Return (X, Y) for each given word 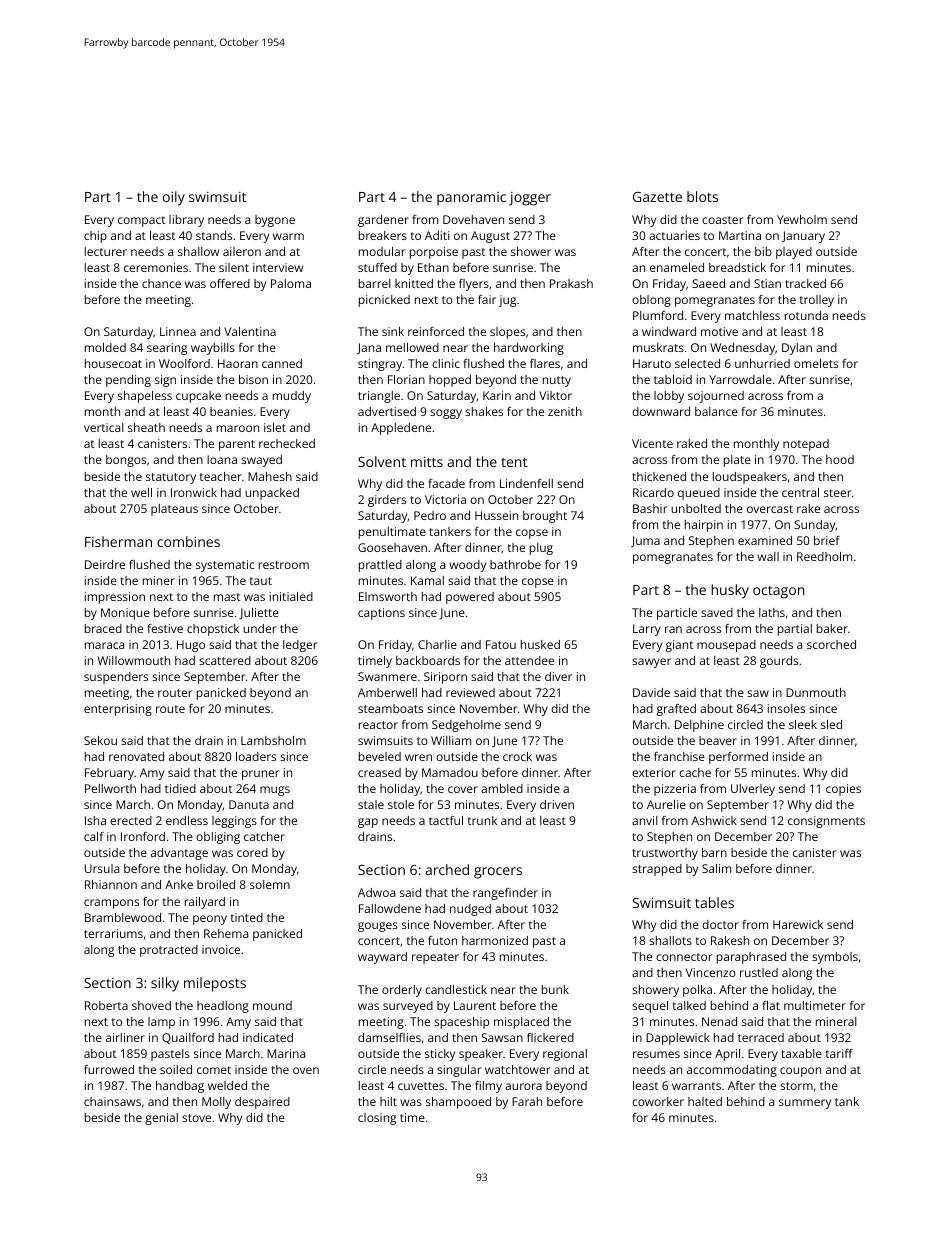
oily (174, 198)
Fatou (501, 644)
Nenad (719, 1021)
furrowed (109, 1069)
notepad (806, 445)
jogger (530, 199)
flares (545, 363)
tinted (247, 917)
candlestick (456, 989)
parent (237, 445)
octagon (779, 592)
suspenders (116, 678)
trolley (817, 301)
